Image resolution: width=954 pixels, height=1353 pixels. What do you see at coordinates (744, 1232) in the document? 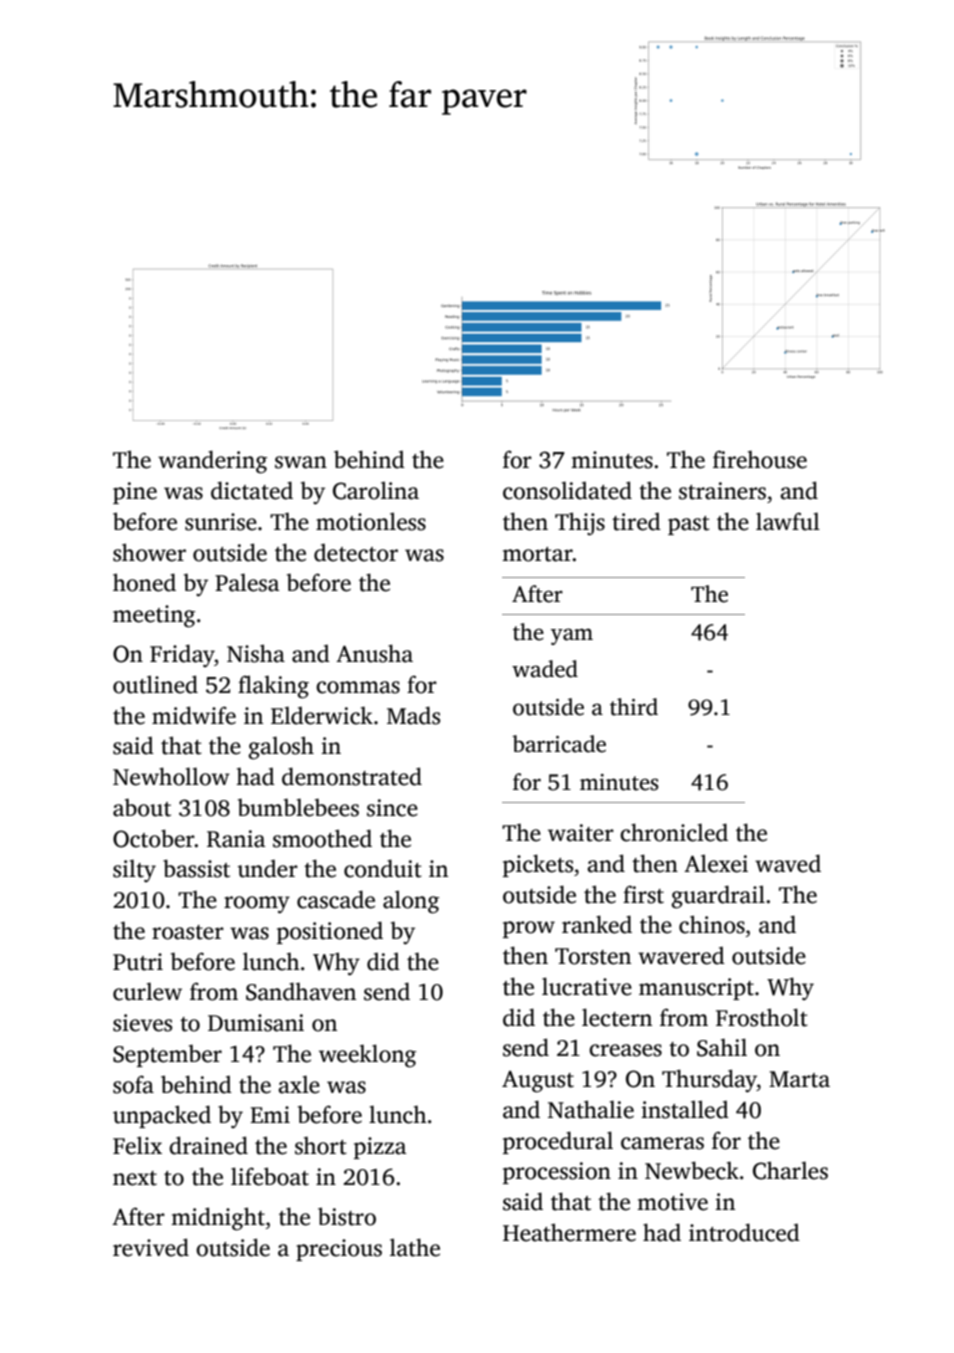
I see `introduced` at bounding box center [744, 1232].
